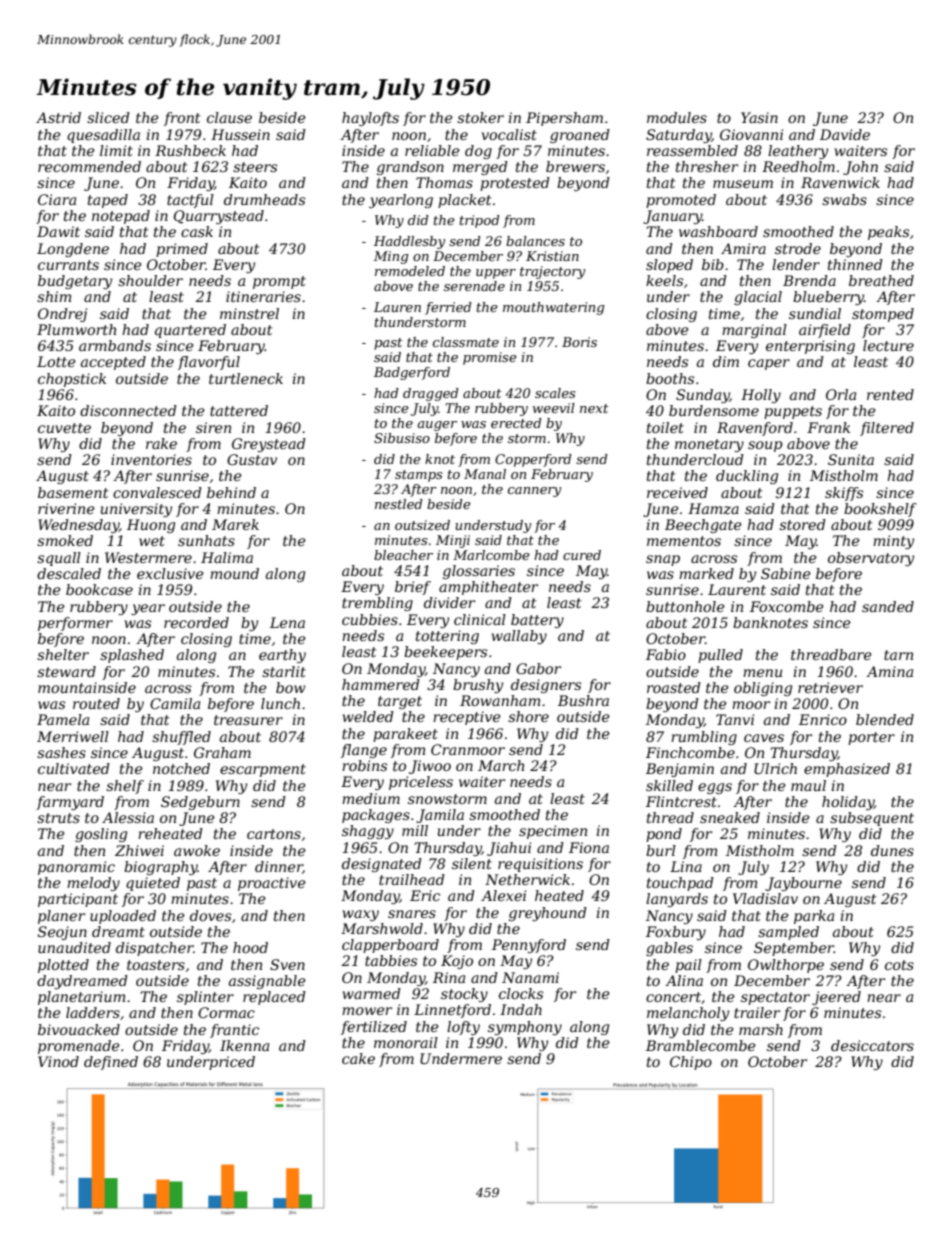 This page has width=952, height=1233. What do you see at coordinates (58, 1061) in the page?
I see `Vinod` at bounding box center [58, 1061].
